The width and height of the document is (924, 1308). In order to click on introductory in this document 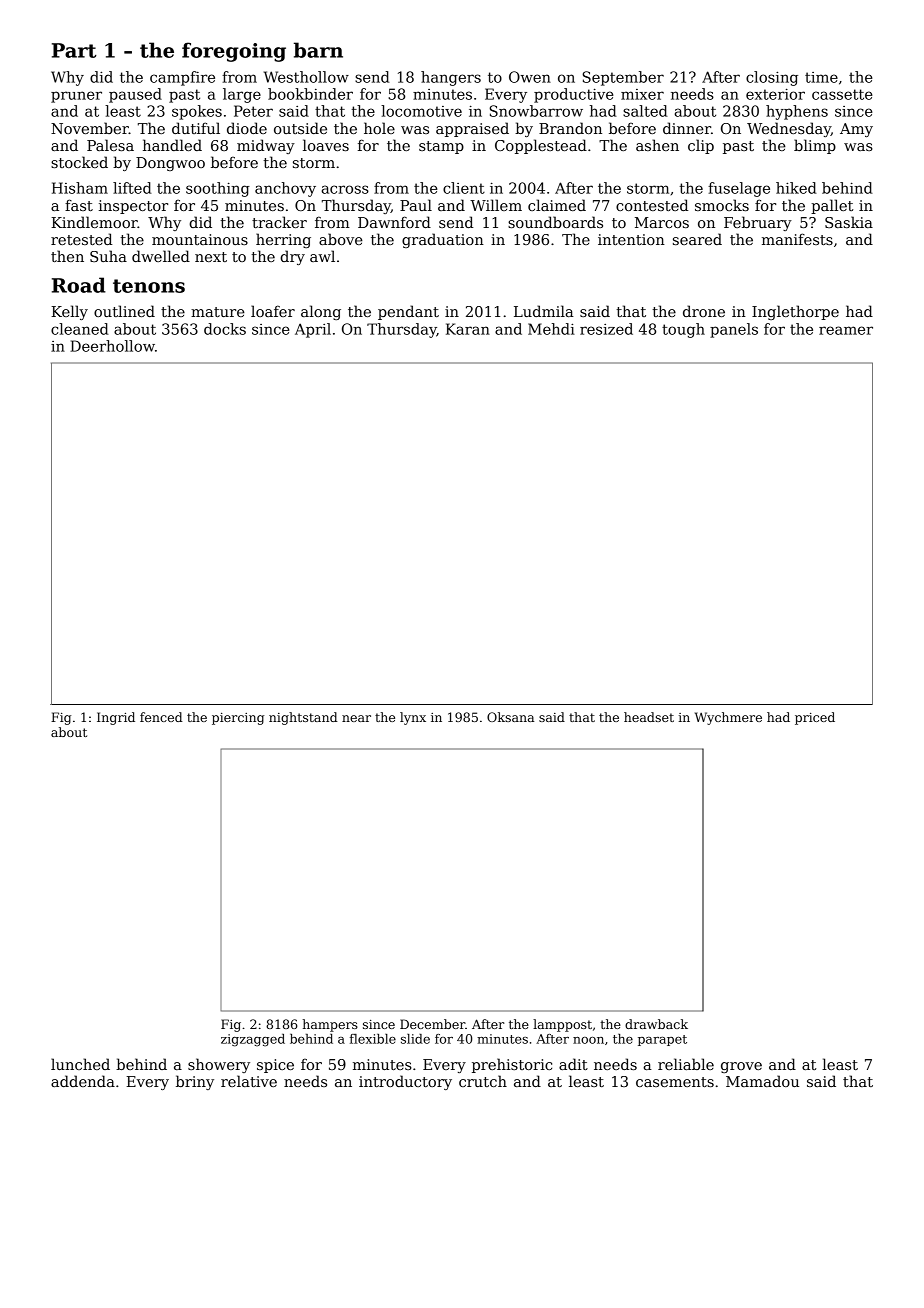, I will do `click(405, 1082)`.
